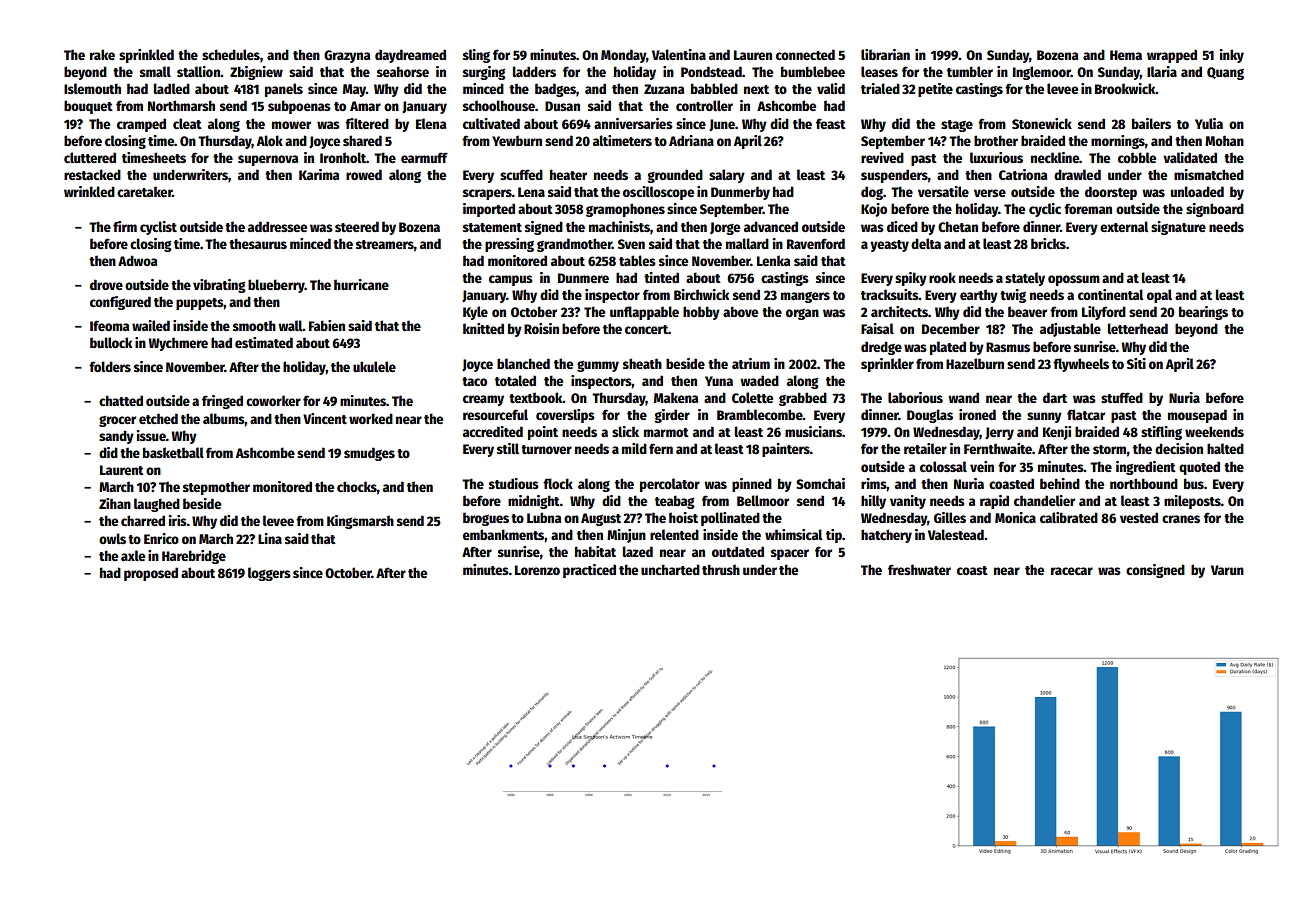 This screenshot has height=924, width=1308. Describe the element at coordinates (484, 73) in the screenshot. I see `surging` at that location.
